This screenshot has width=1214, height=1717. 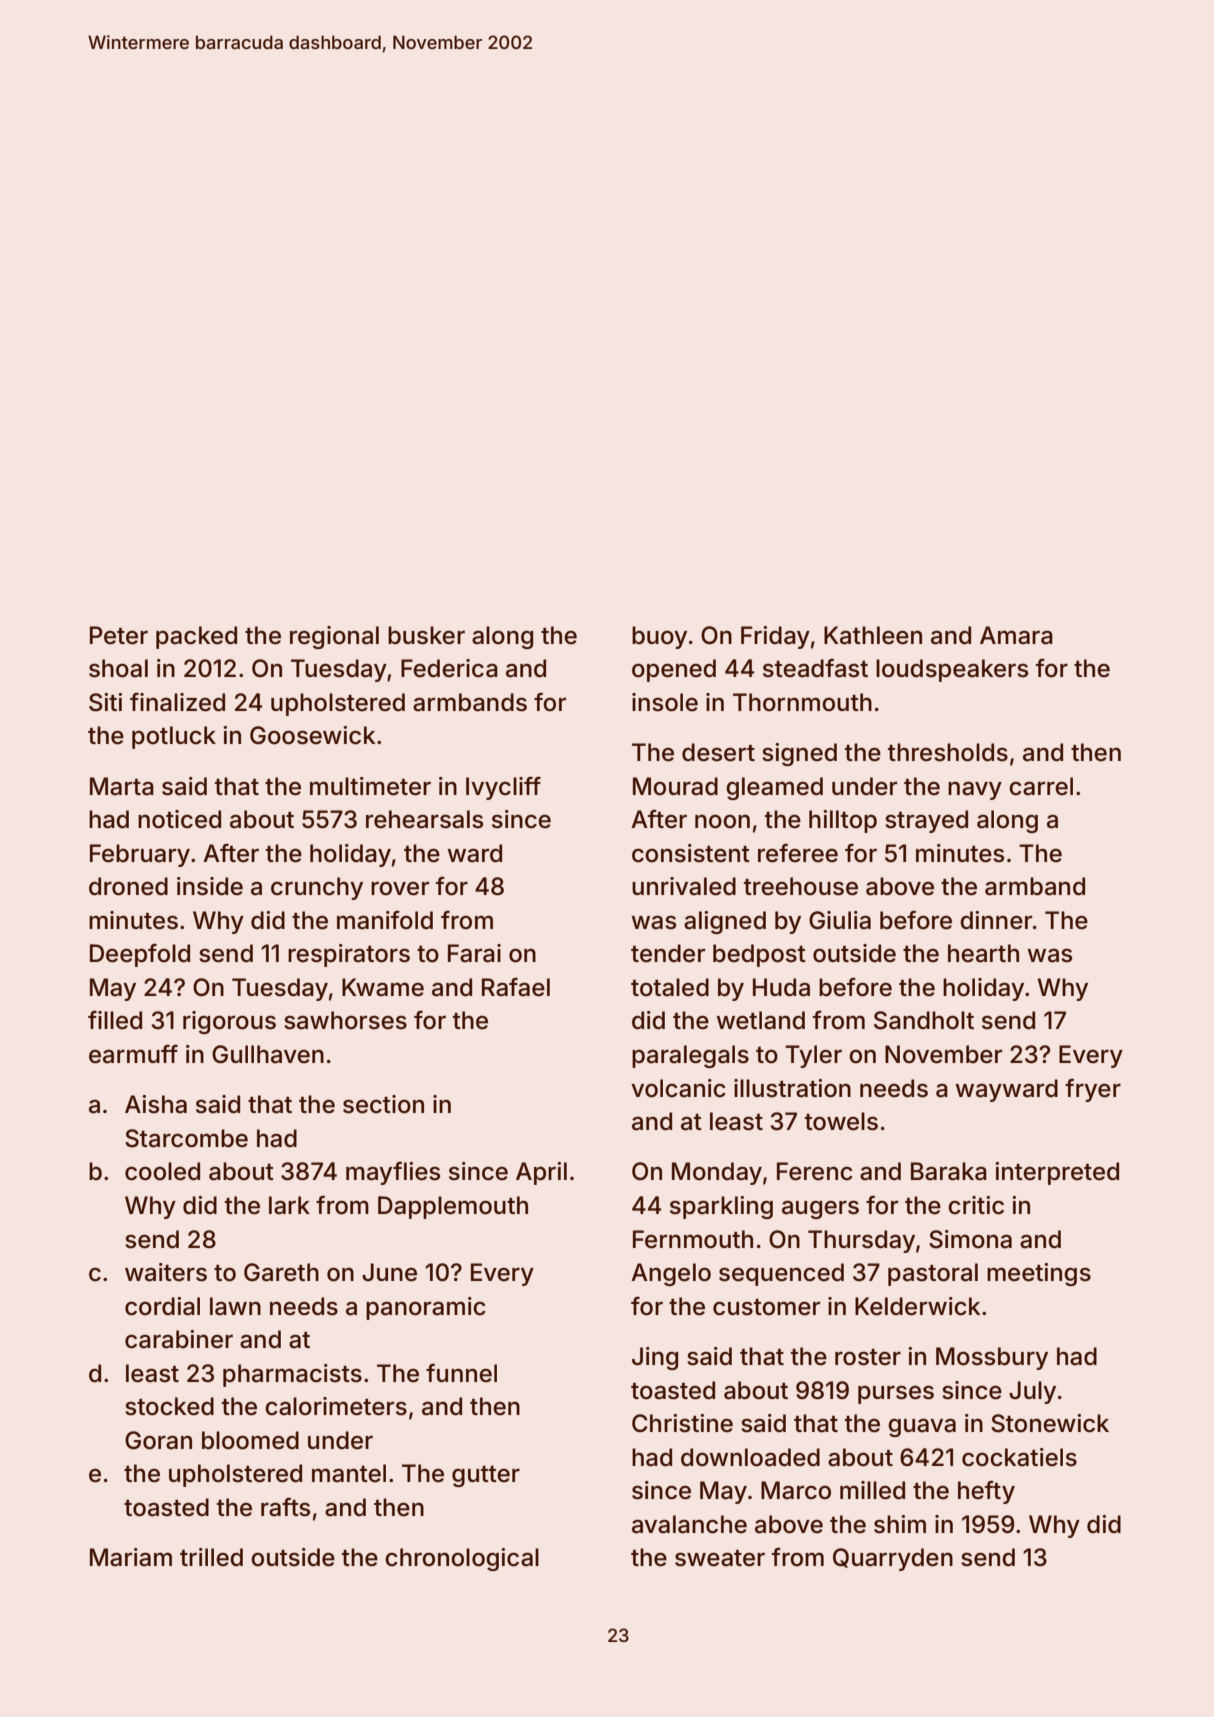 I want to click on Baraka, so click(x=949, y=1171).
